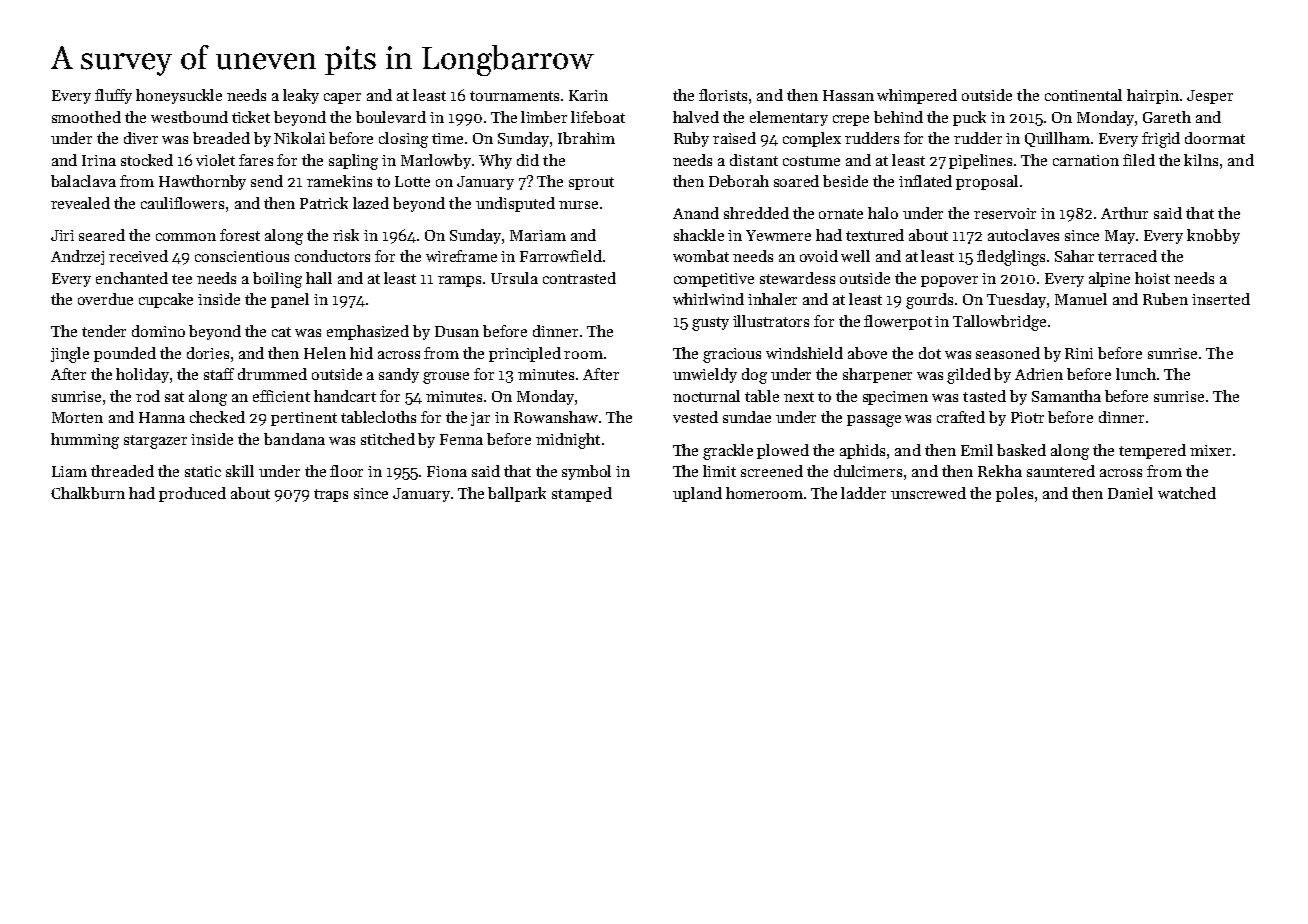 This screenshot has height=924, width=1308. What do you see at coordinates (556, 417) in the screenshot?
I see `Rowanshaw` at bounding box center [556, 417].
